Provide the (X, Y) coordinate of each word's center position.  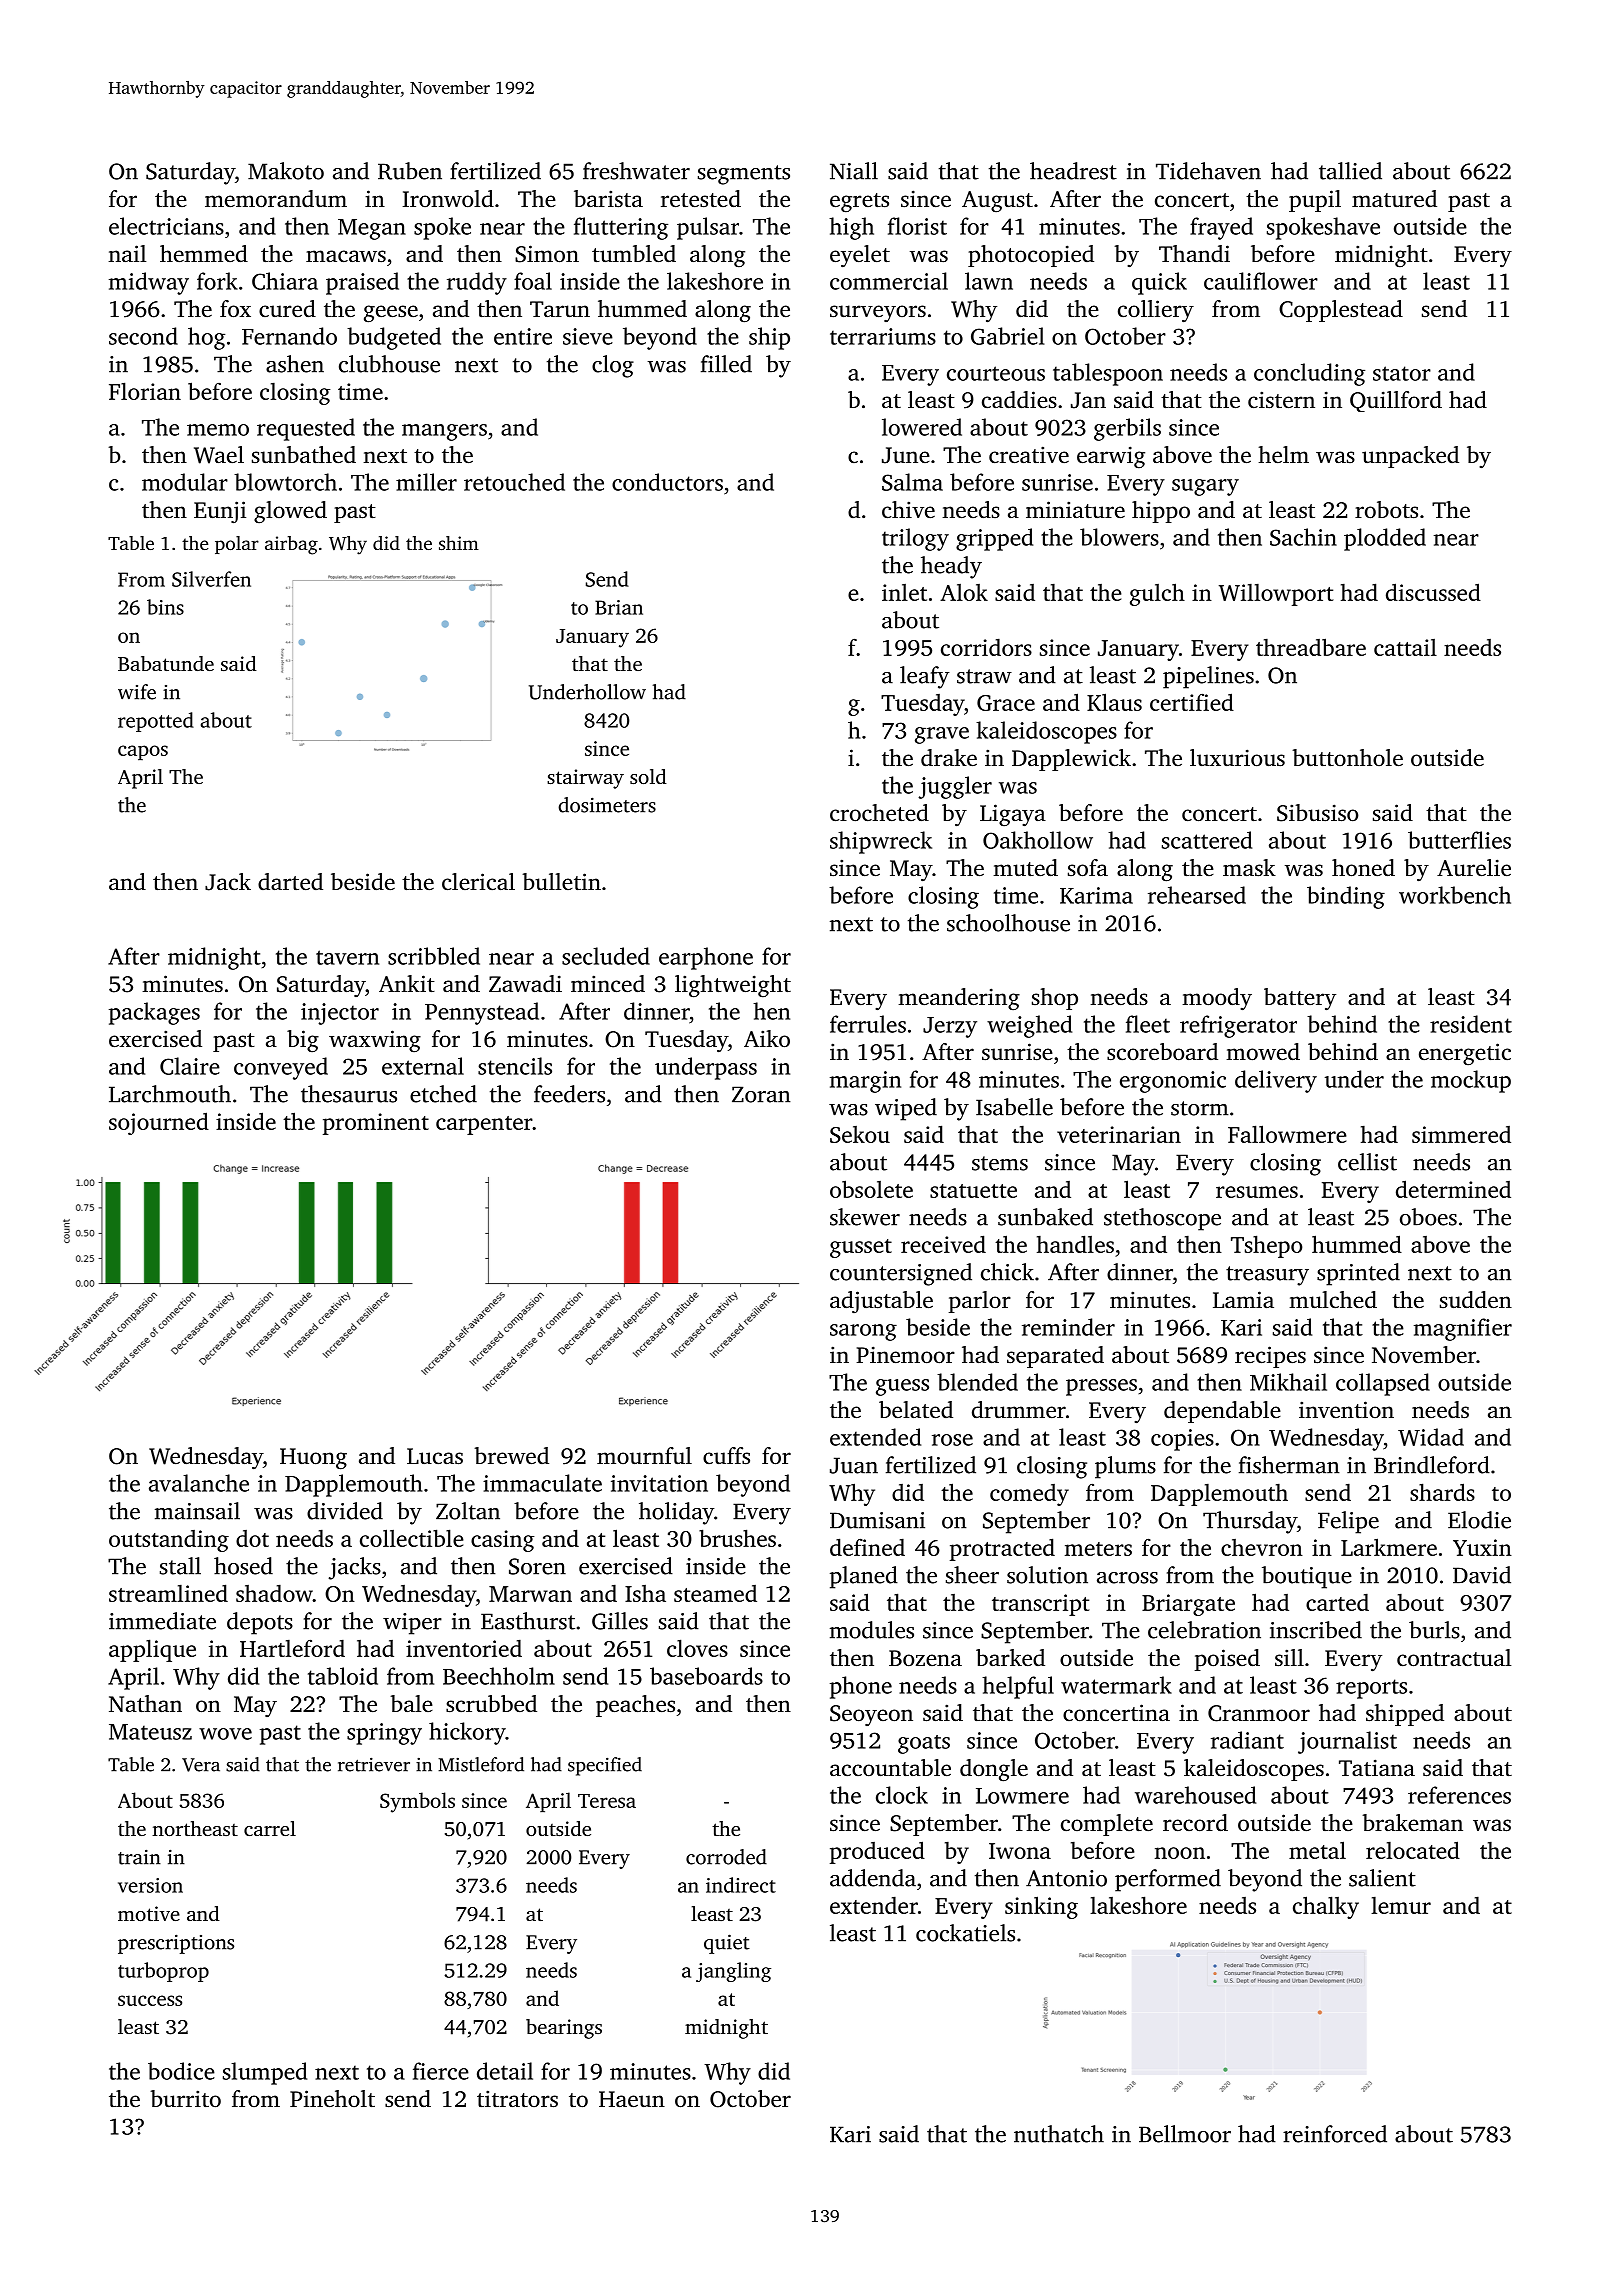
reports (1371, 1689)
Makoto (286, 171)
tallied (1350, 171)
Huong (313, 1459)
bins (165, 607)
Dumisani (877, 1520)
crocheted (879, 813)
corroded (726, 1857)
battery (1300, 999)
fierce (441, 2071)
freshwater (636, 171)
